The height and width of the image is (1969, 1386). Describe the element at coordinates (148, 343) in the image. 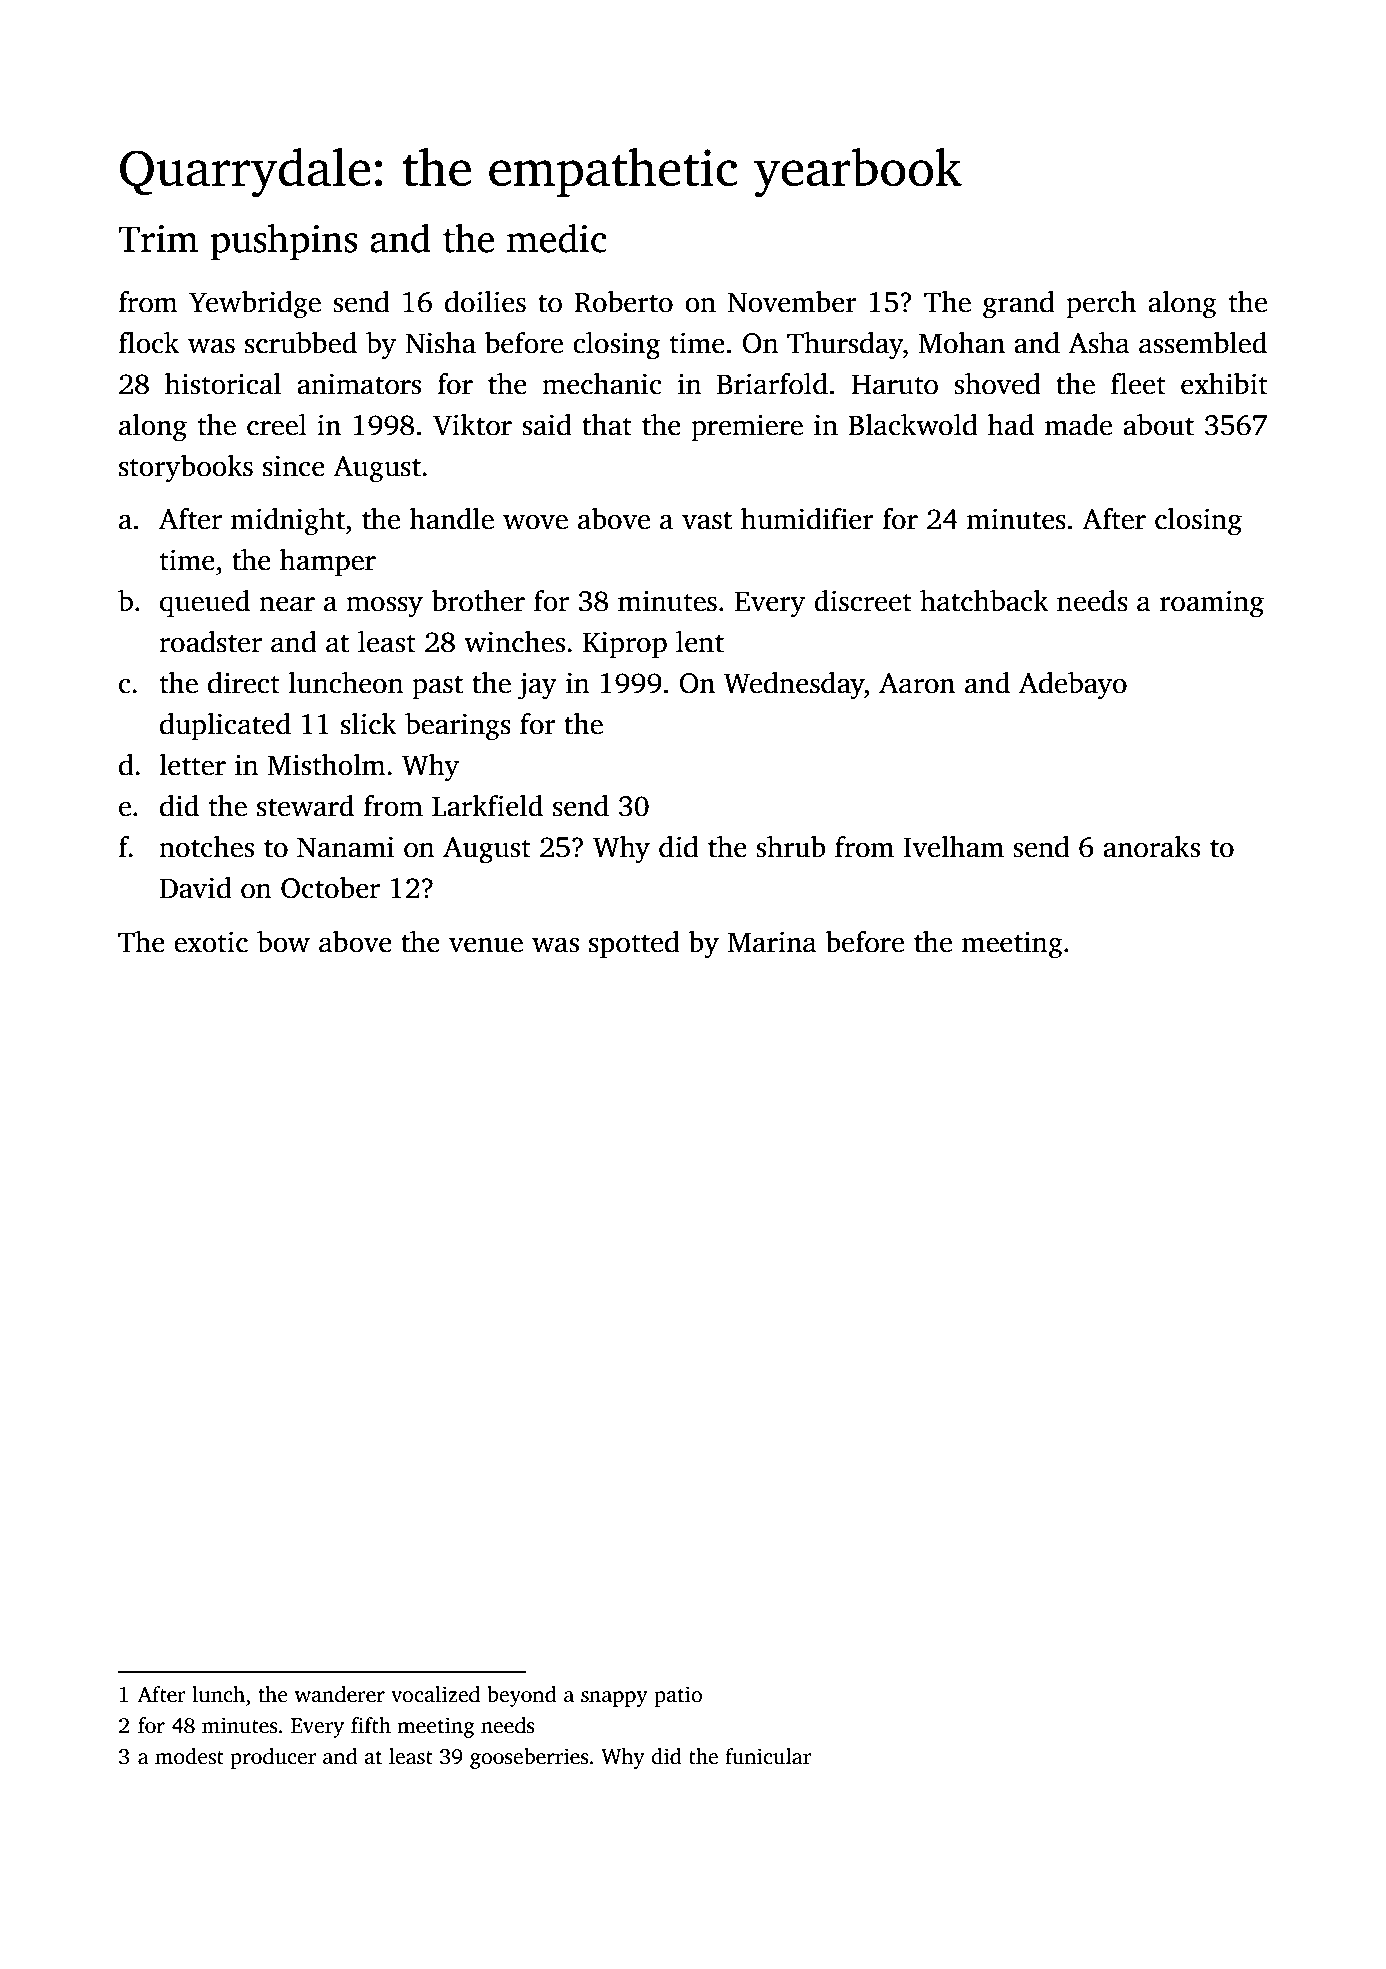

I see `flock` at that location.
